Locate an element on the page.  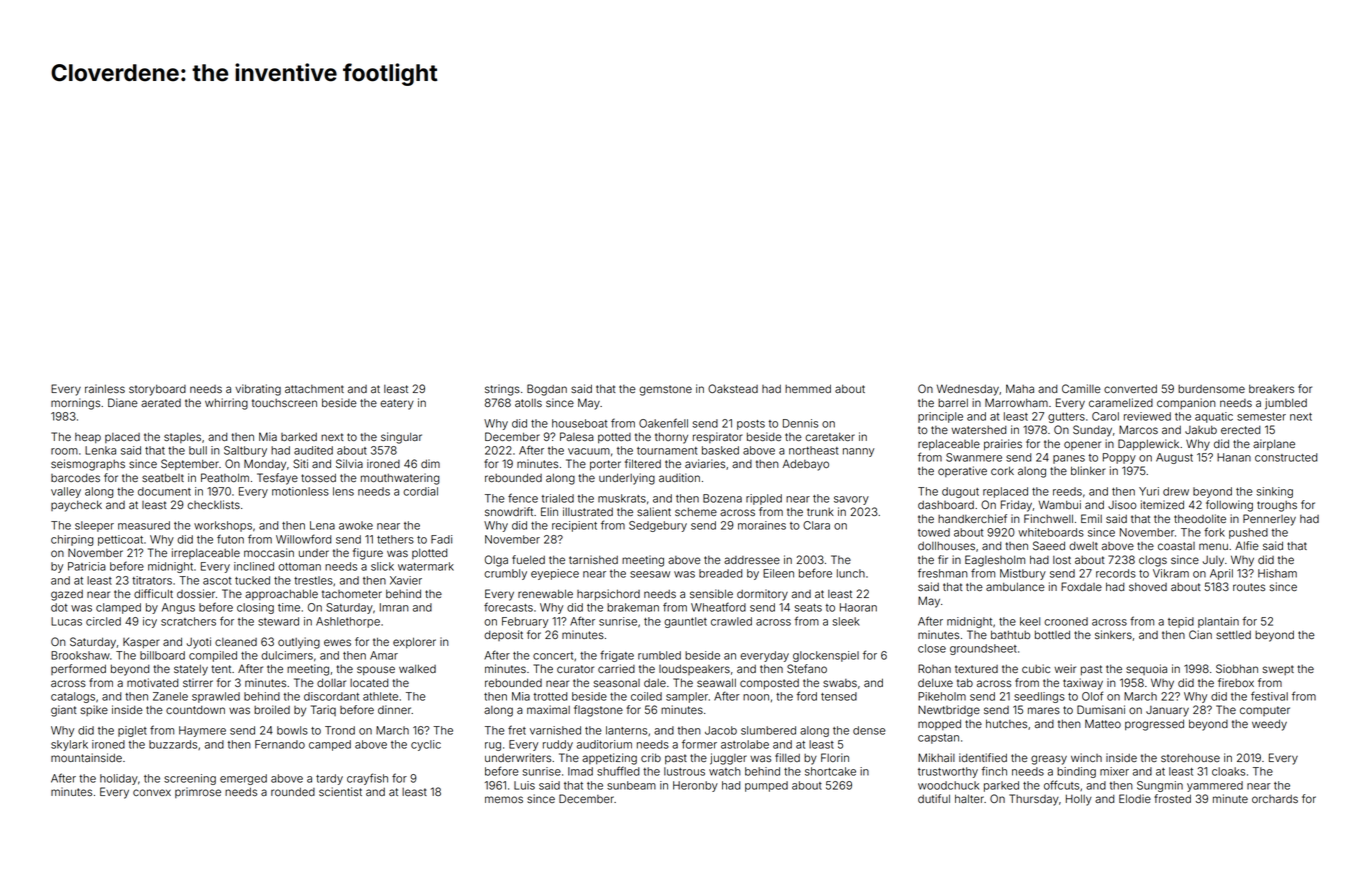
astrolabe is located at coordinates (745, 744).
